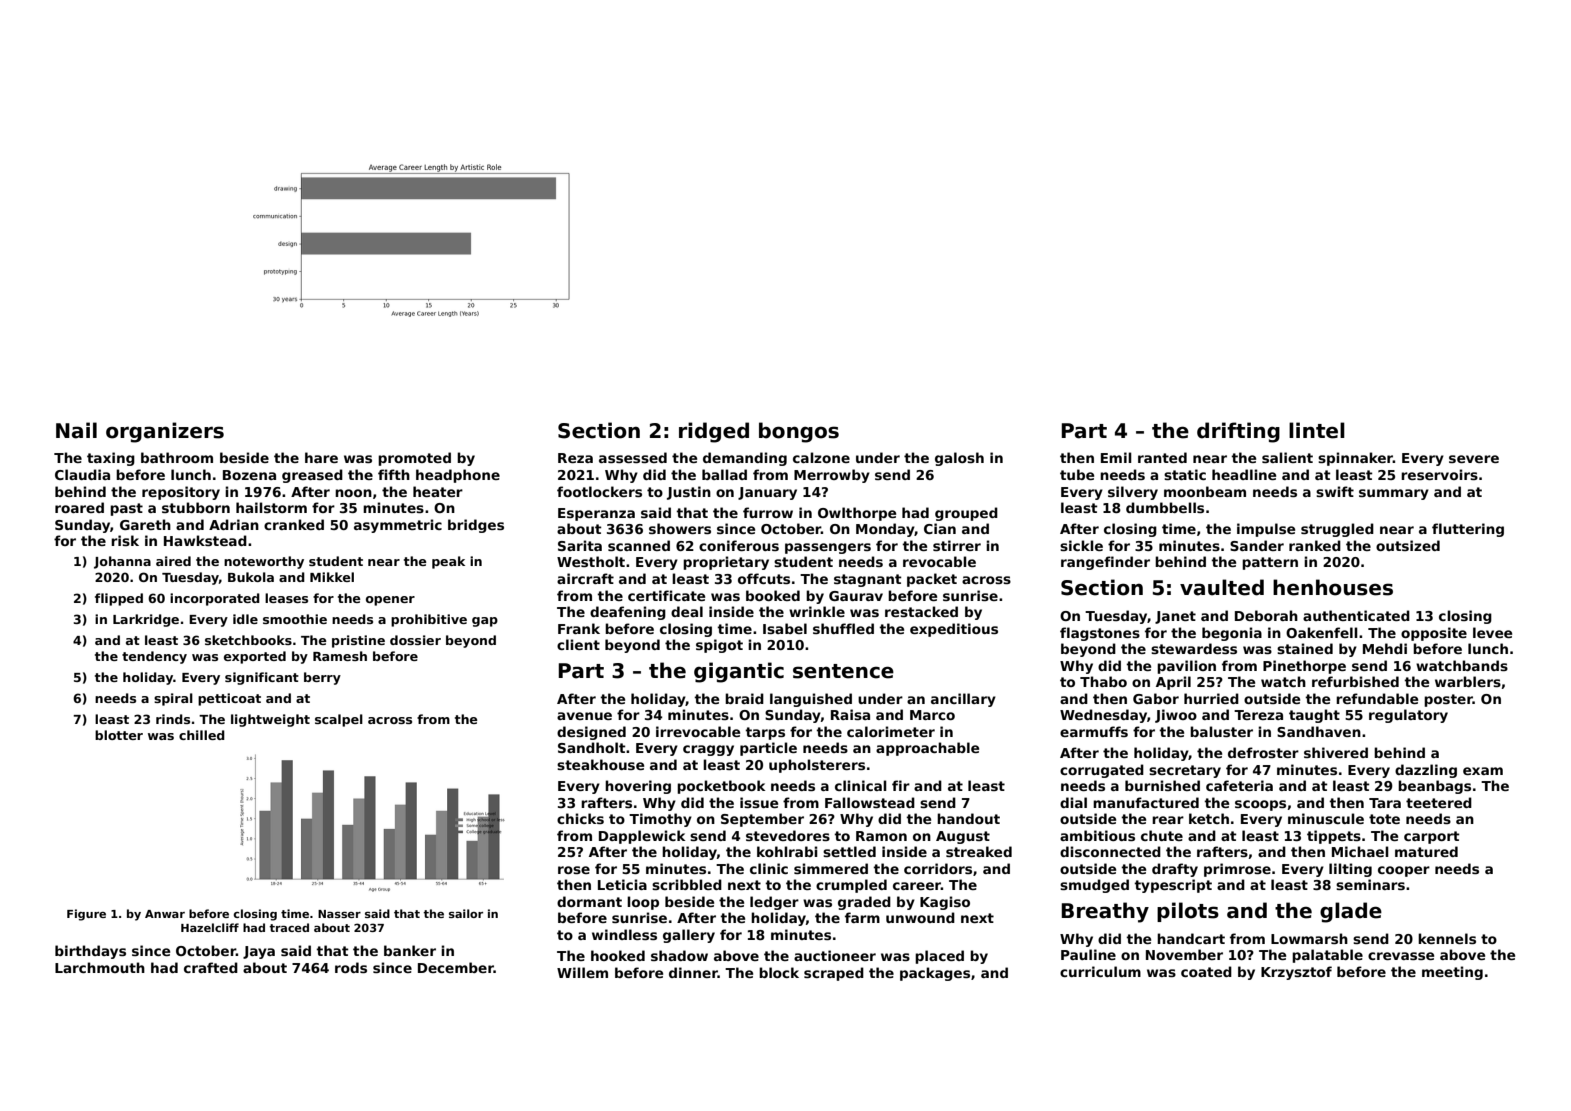 The width and height of the screenshot is (1571, 1111). I want to click on Anwar, so click(165, 914).
